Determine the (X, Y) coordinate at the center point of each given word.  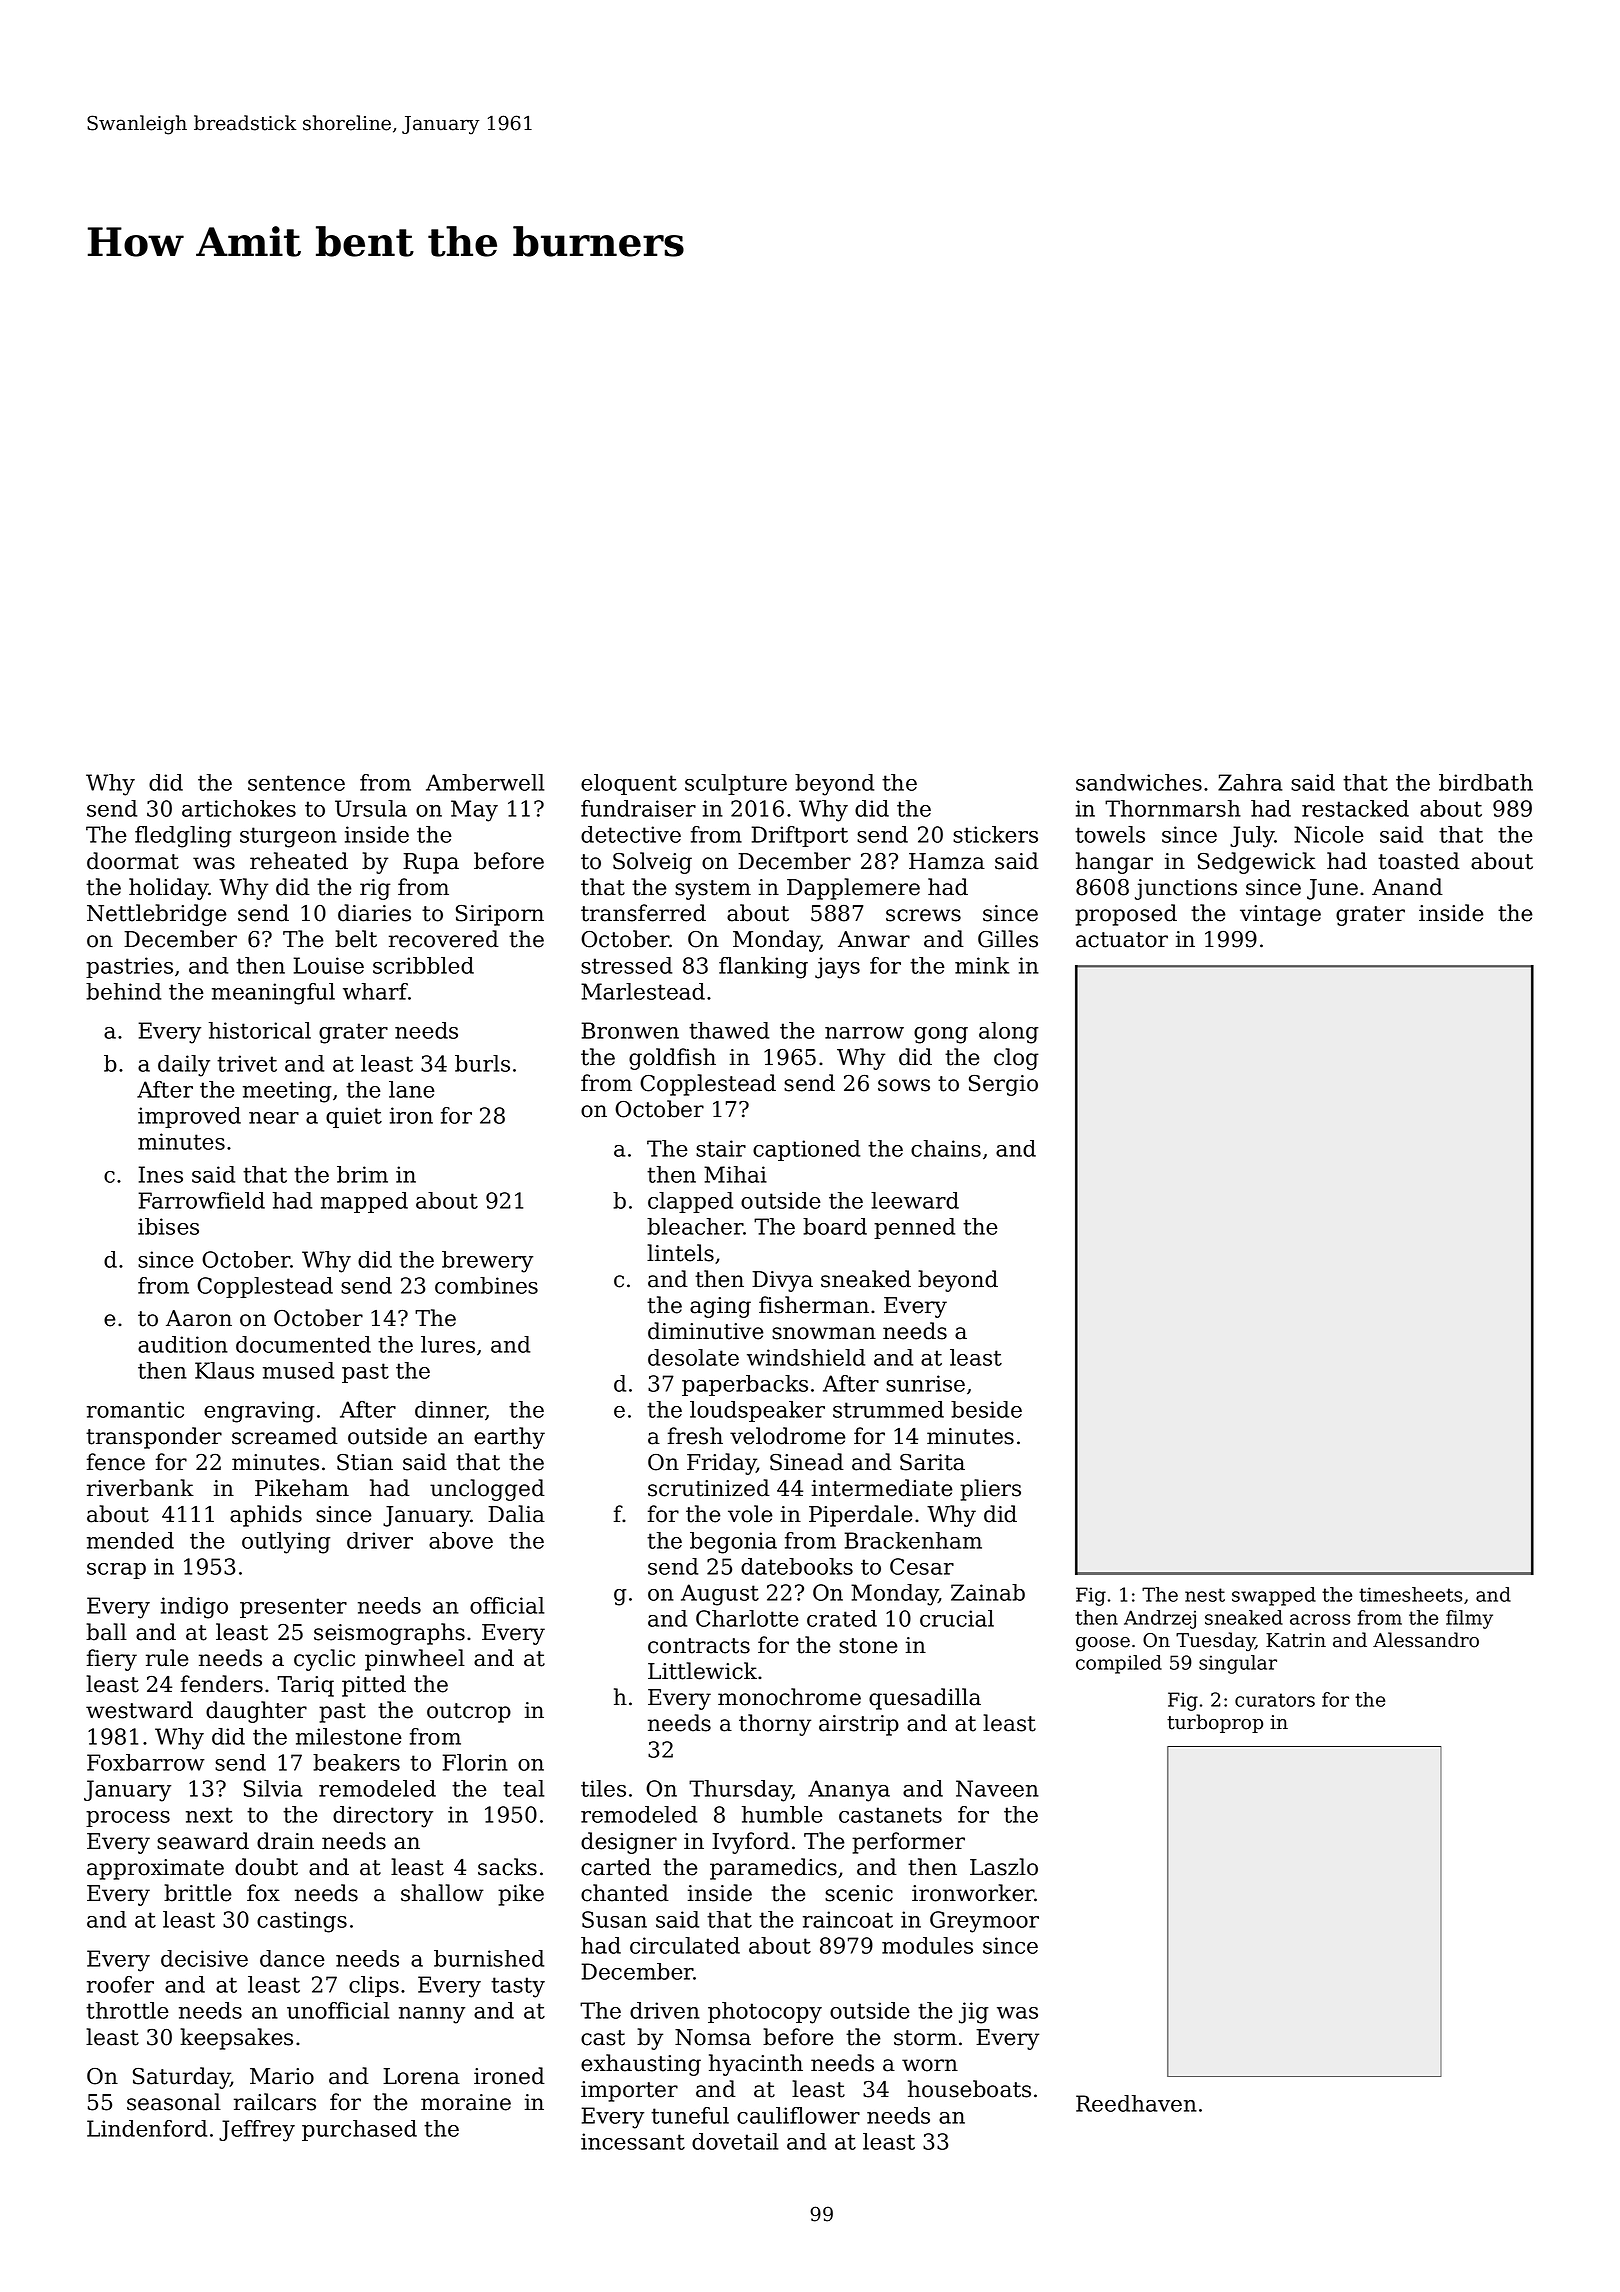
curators (1275, 1700)
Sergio (1003, 1085)
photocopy (765, 2013)
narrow (864, 1033)
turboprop (1215, 1723)
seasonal (174, 2102)
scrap (116, 1571)
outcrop (469, 1713)
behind (123, 991)
